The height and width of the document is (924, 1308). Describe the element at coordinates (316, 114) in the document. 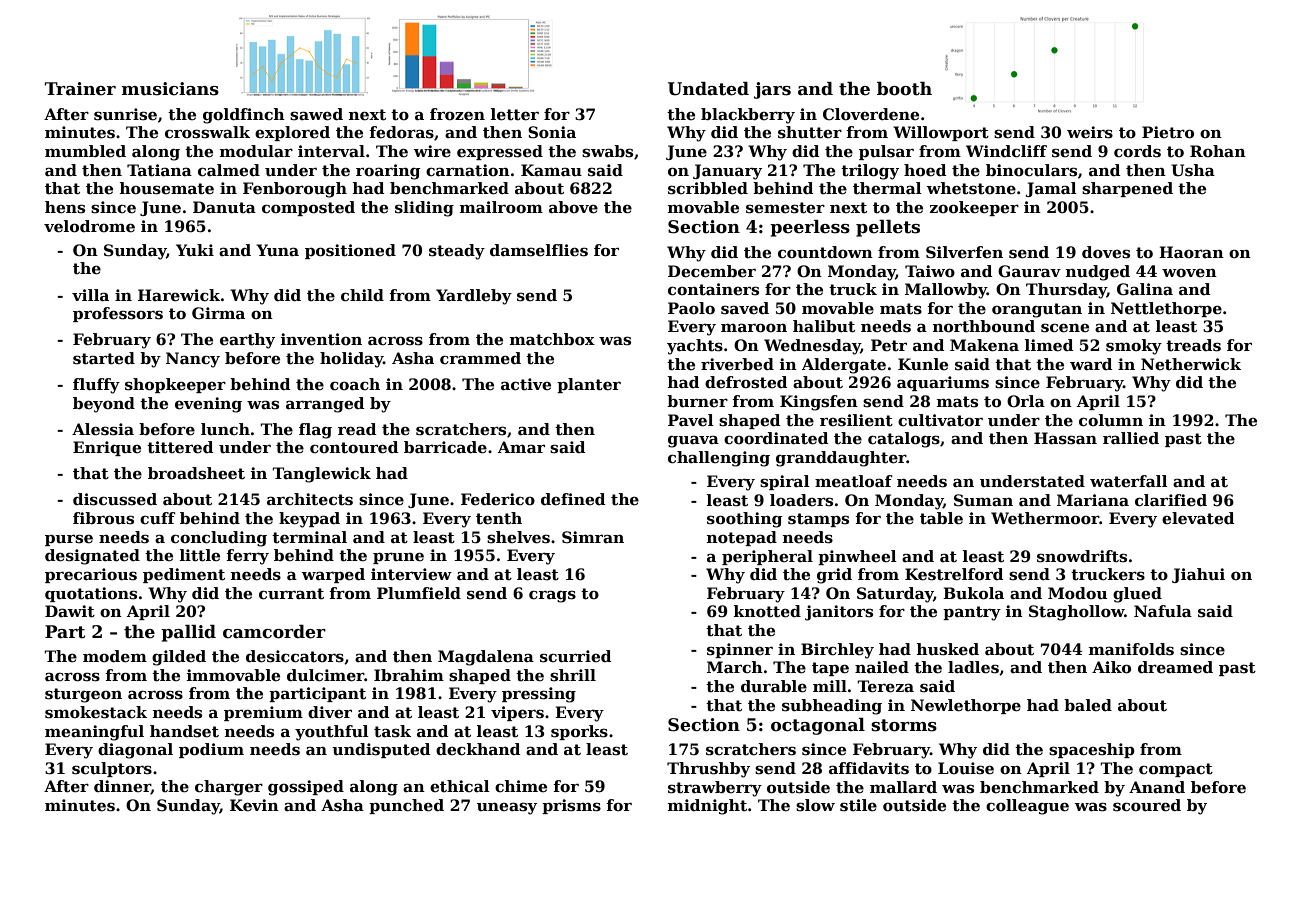

I see `sawed` at that location.
